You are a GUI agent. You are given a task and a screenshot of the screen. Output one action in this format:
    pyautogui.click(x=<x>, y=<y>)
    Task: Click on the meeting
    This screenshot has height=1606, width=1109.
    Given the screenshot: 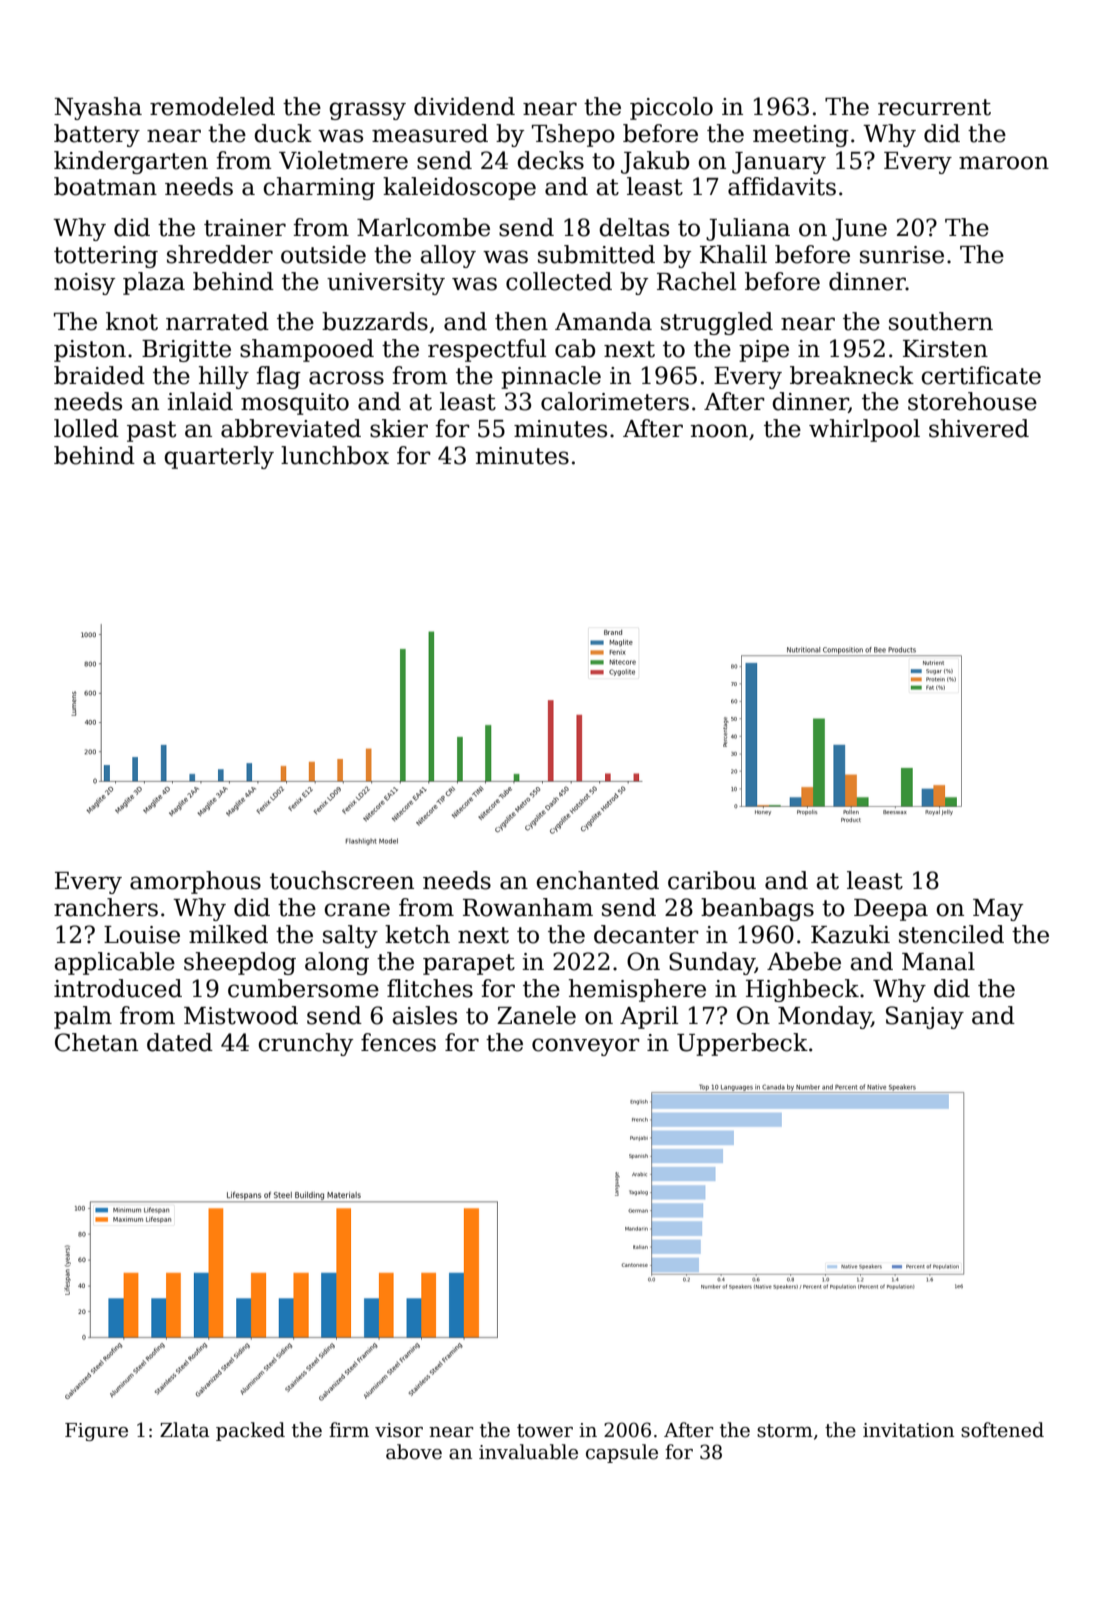 What is the action you would take?
    pyautogui.click(x=801, y=136)
